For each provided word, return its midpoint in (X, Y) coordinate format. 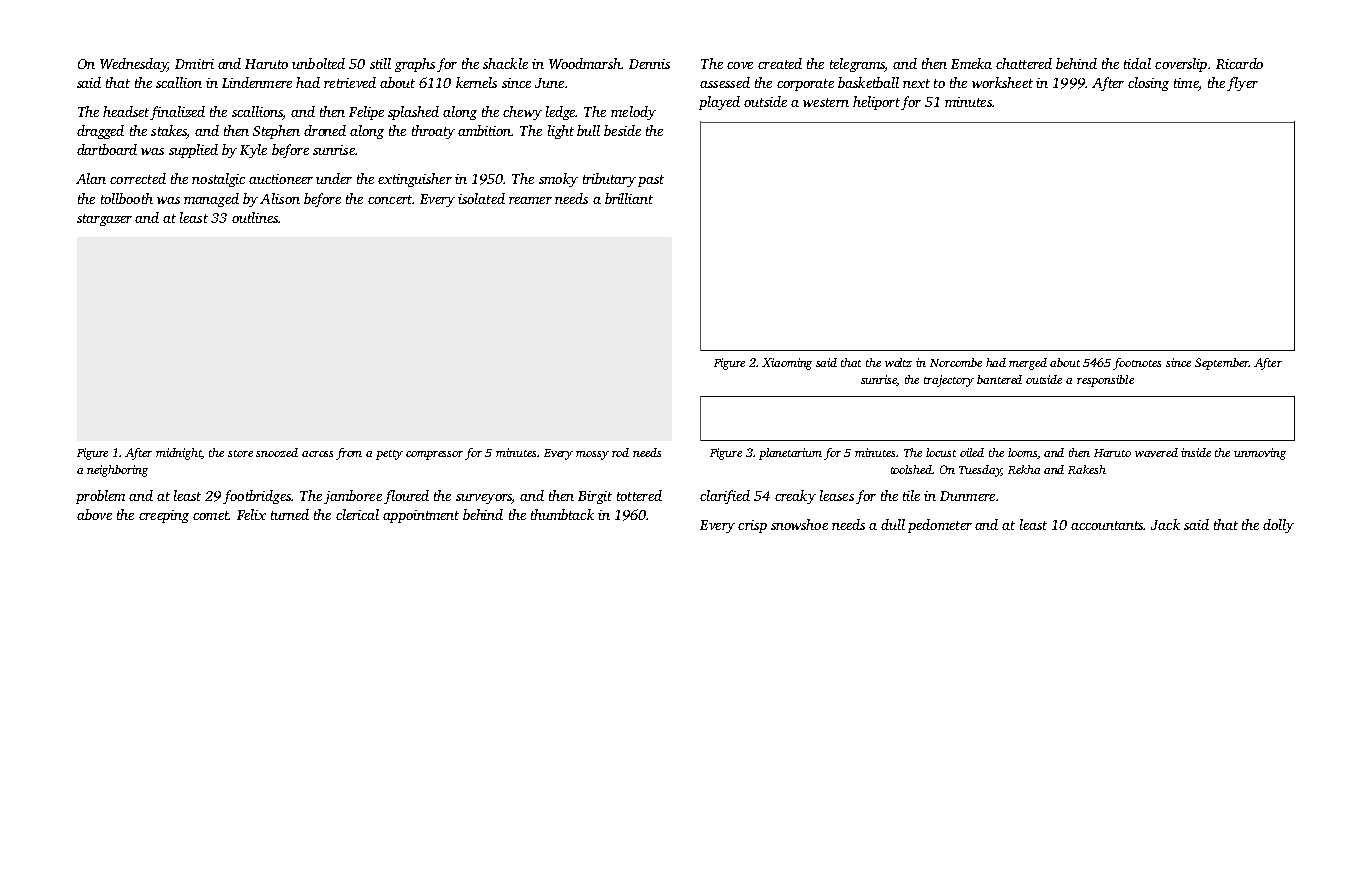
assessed (725, 82)
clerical (357, 514)
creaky (795, 497)
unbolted (318, 63)
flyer (1242, 84)
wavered (1156, 452)
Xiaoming (787, 364)
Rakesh (1087, 469)
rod (620, 452)
